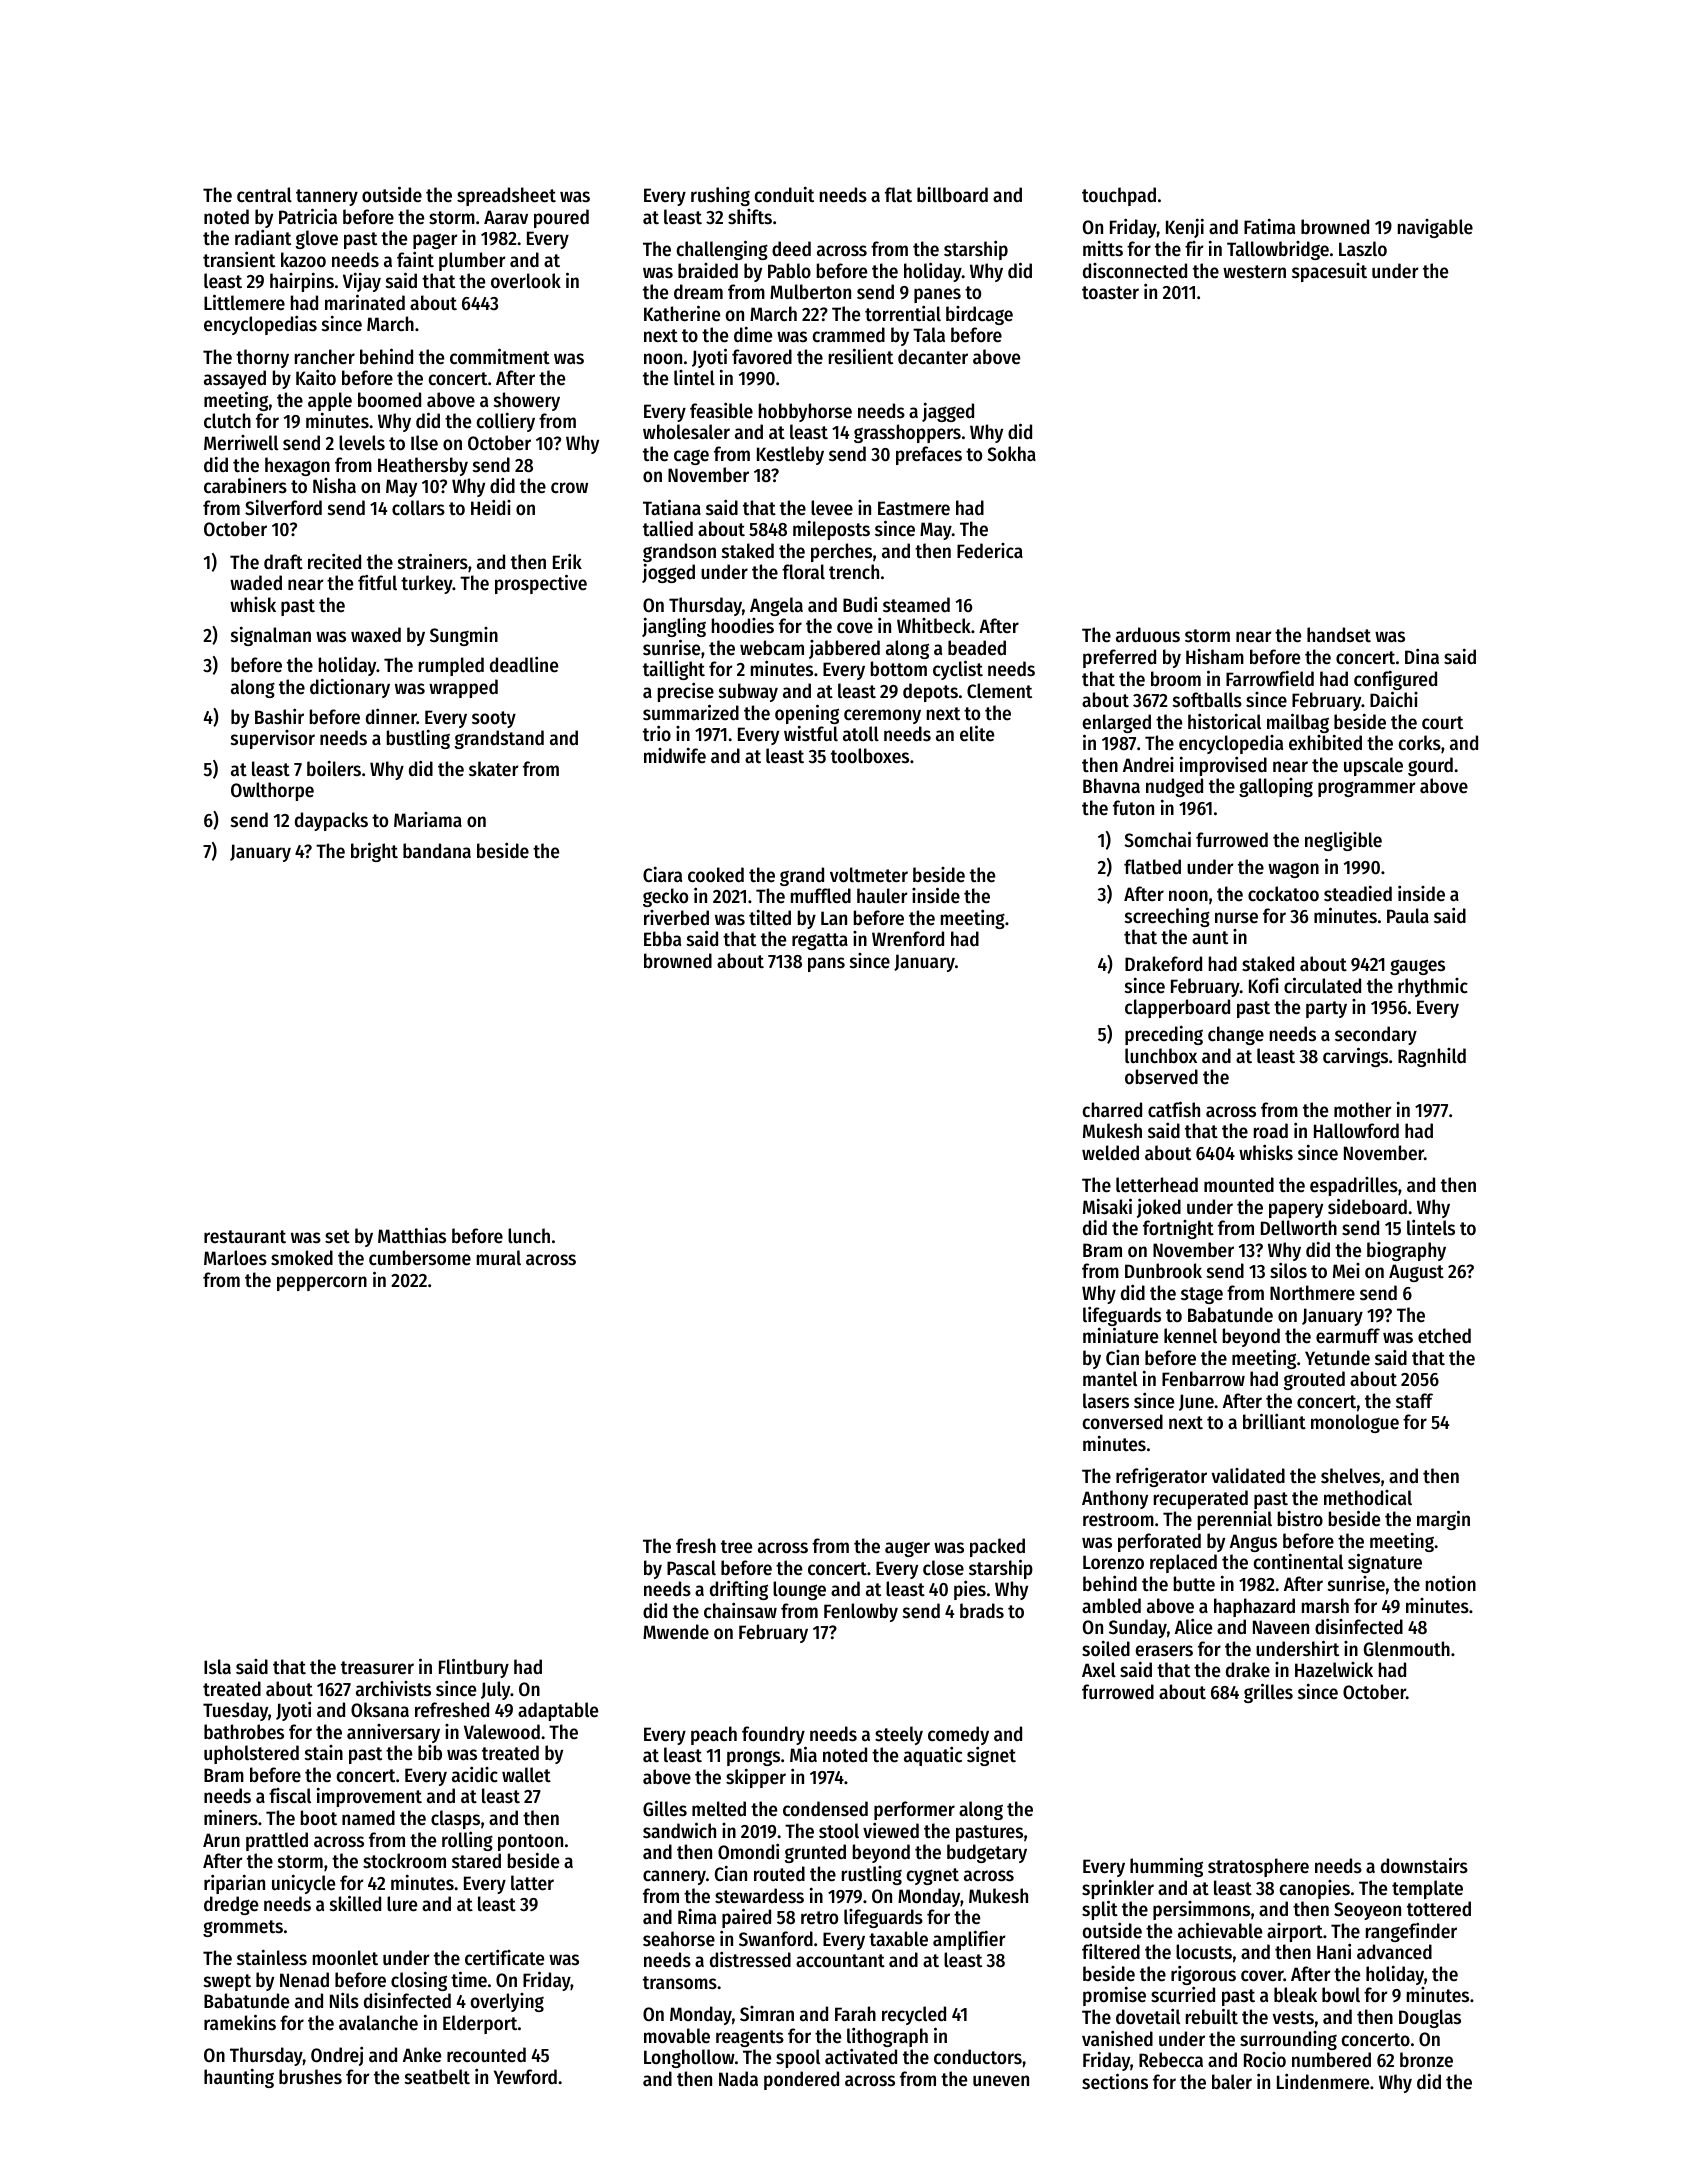 This image has height=2178, width=1683. I want to click on Mei, so click(1346, 1270).
